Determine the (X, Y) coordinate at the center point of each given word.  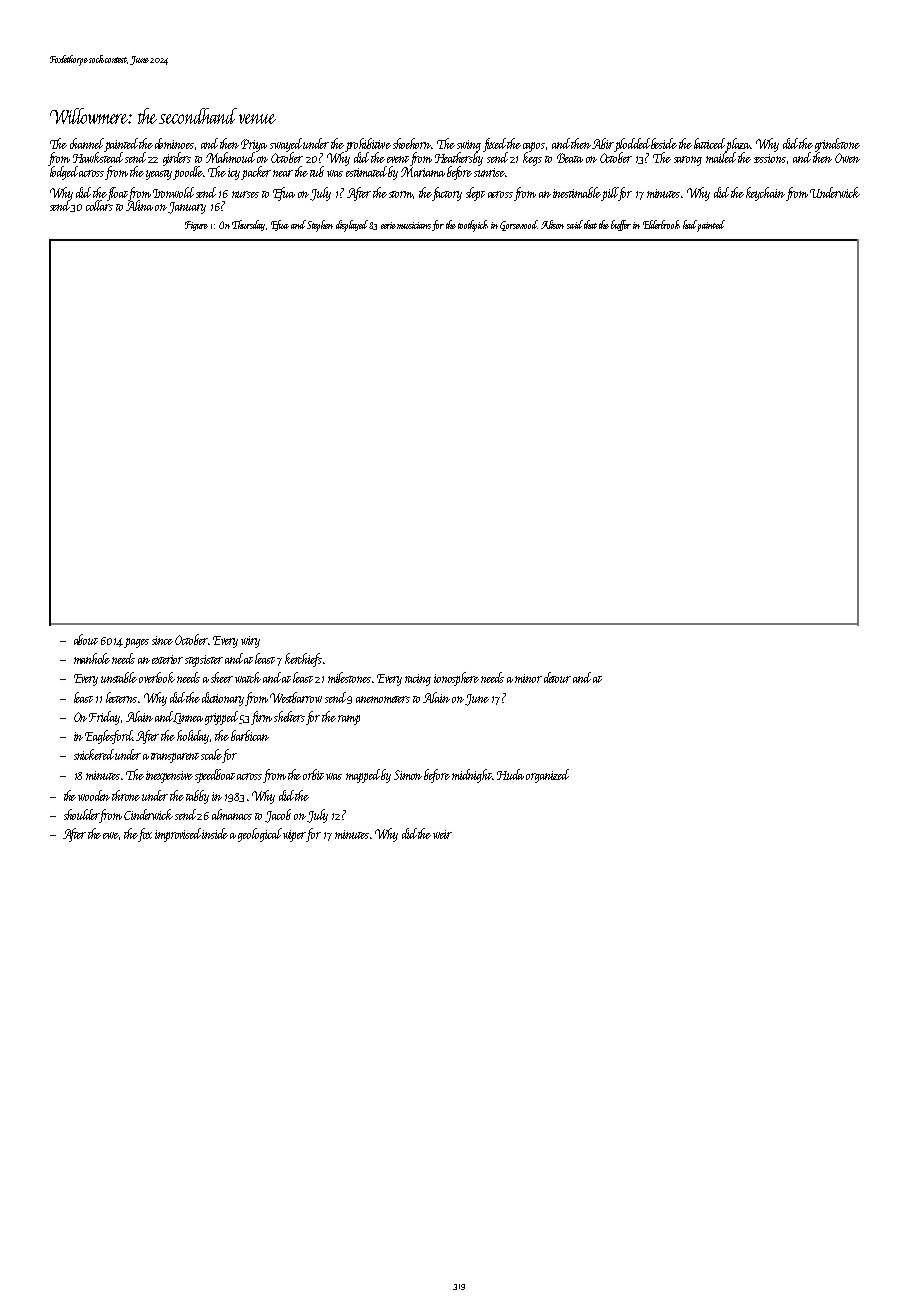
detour (557, 677)
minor (528, 678)
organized (547, 776)
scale (212, 756)
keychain (765, 194)
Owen (847, 158)
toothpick (473, 226)
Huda (510, 774)
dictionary (223, 699)
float (117, 194)
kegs (532, 159)
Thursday (248, 225)
